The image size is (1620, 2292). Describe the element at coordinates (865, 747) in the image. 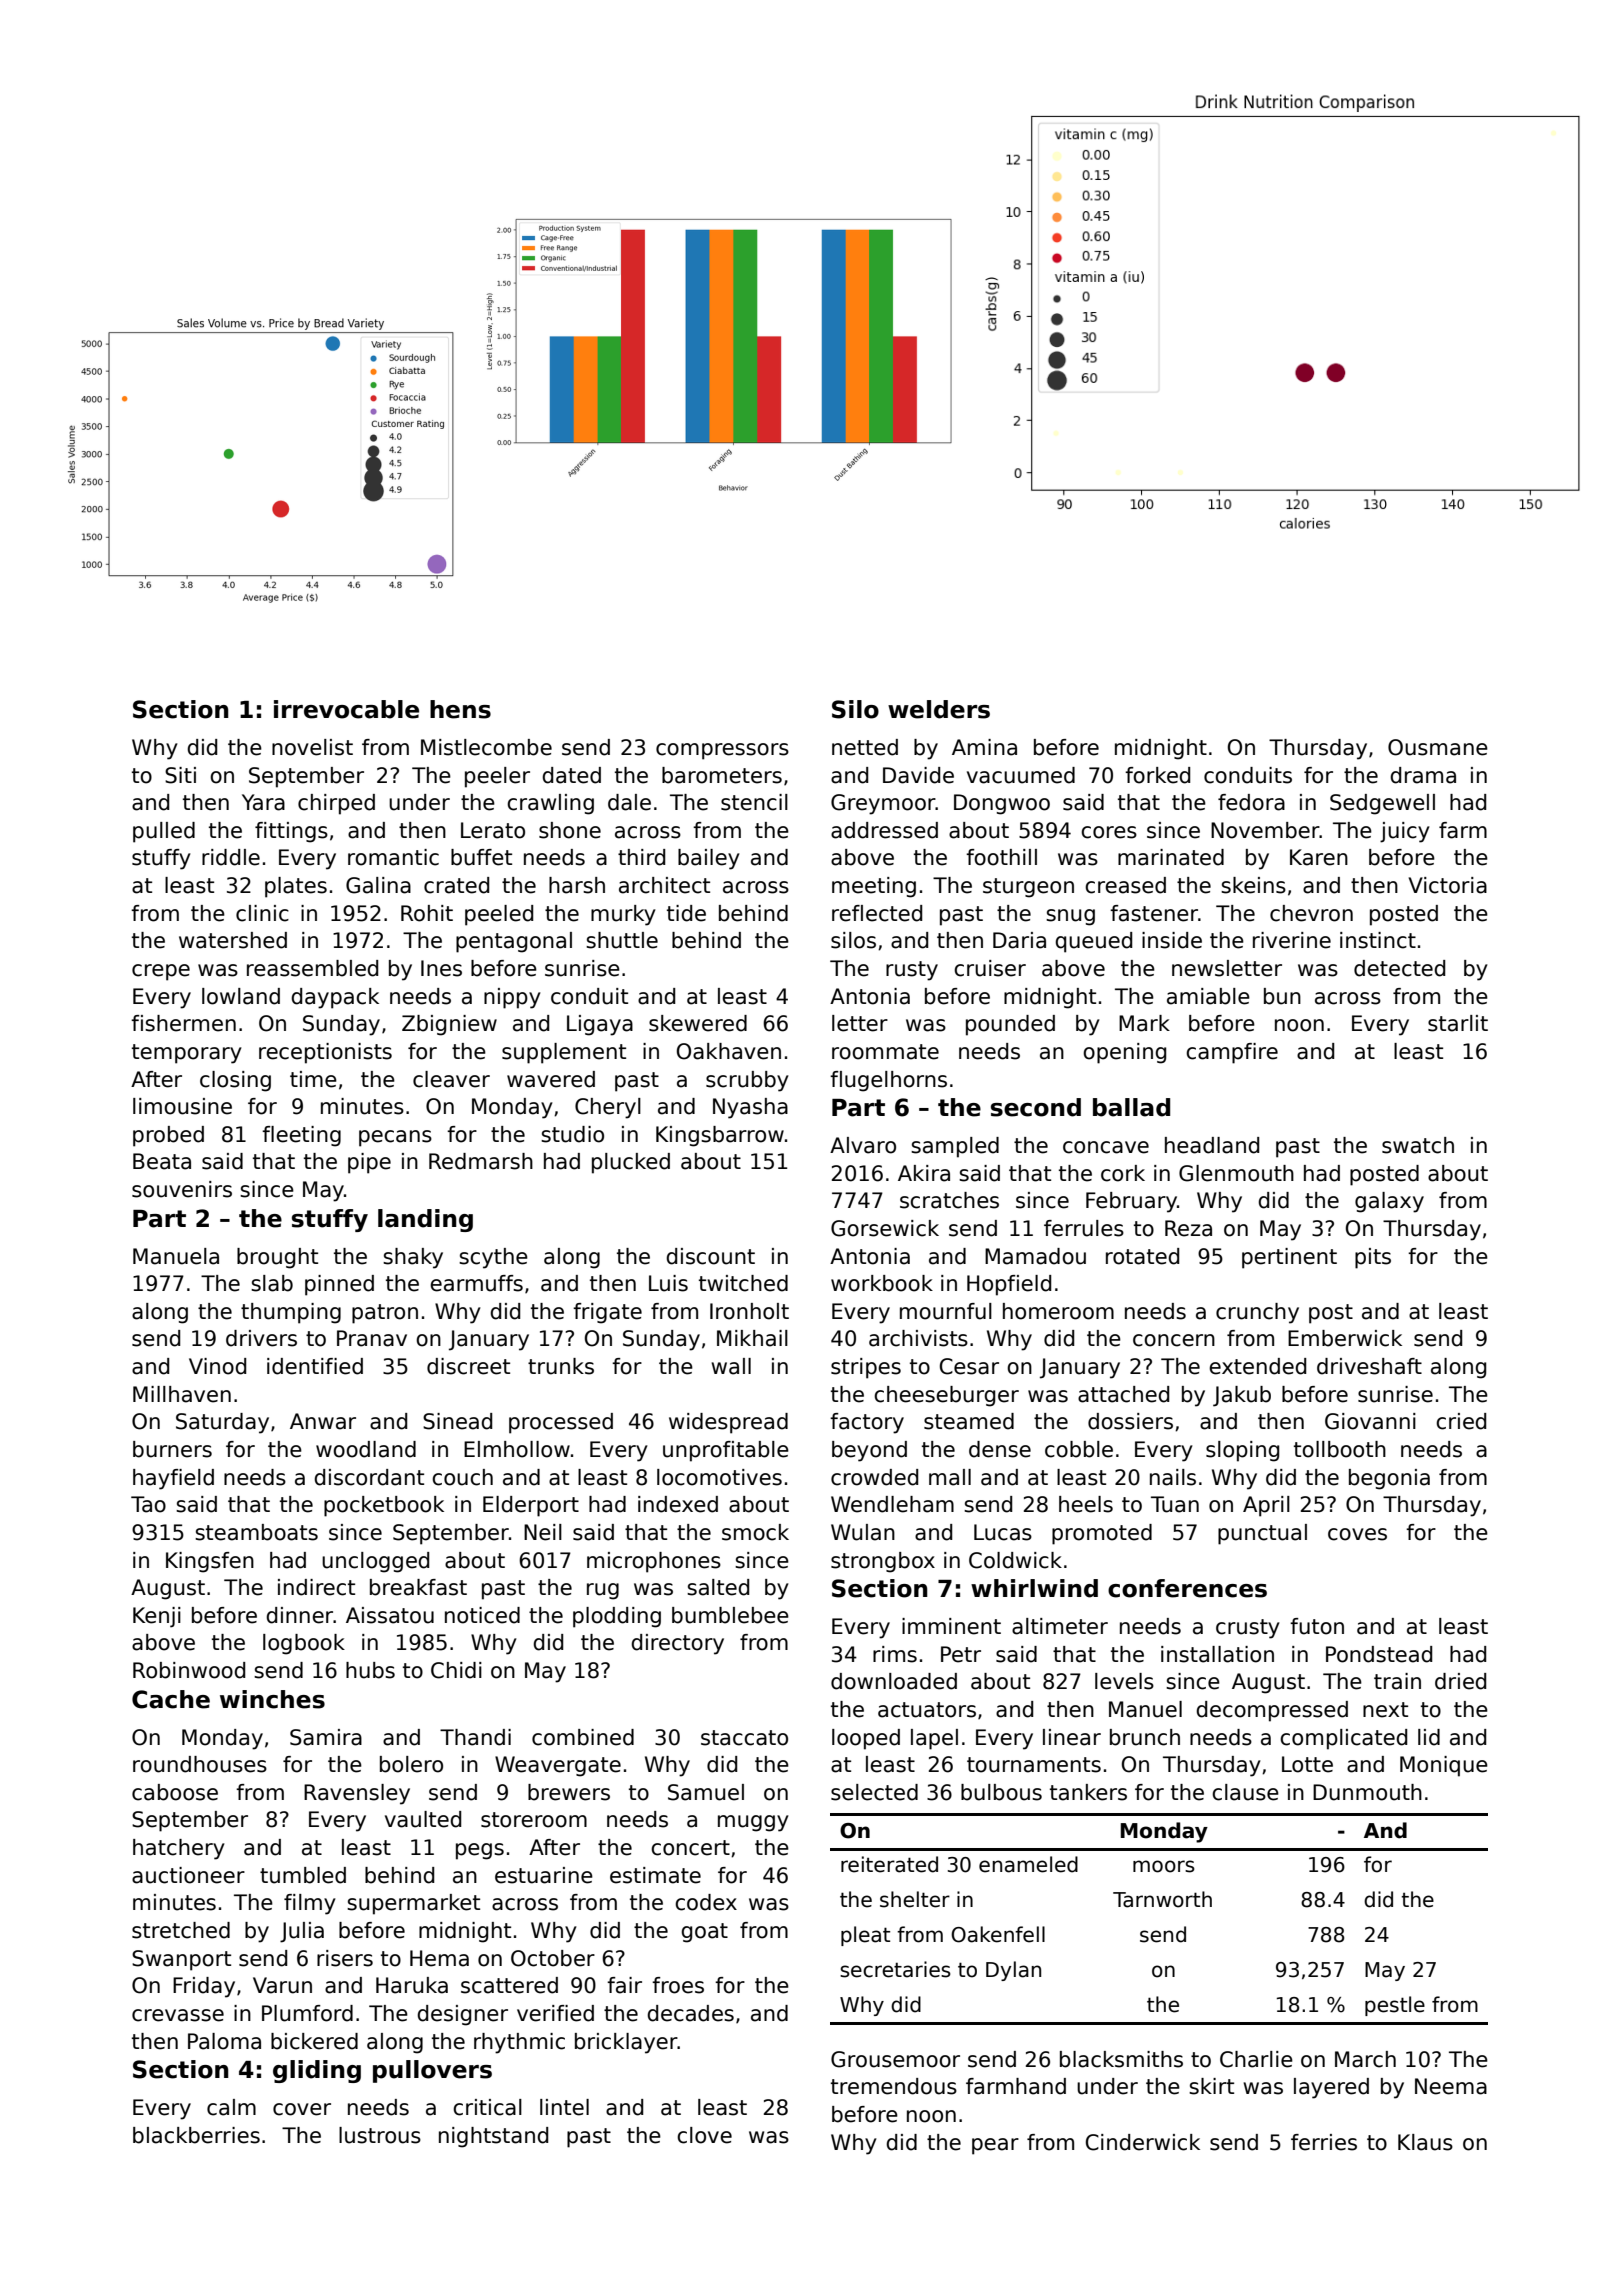

I see `netted` at that location.
